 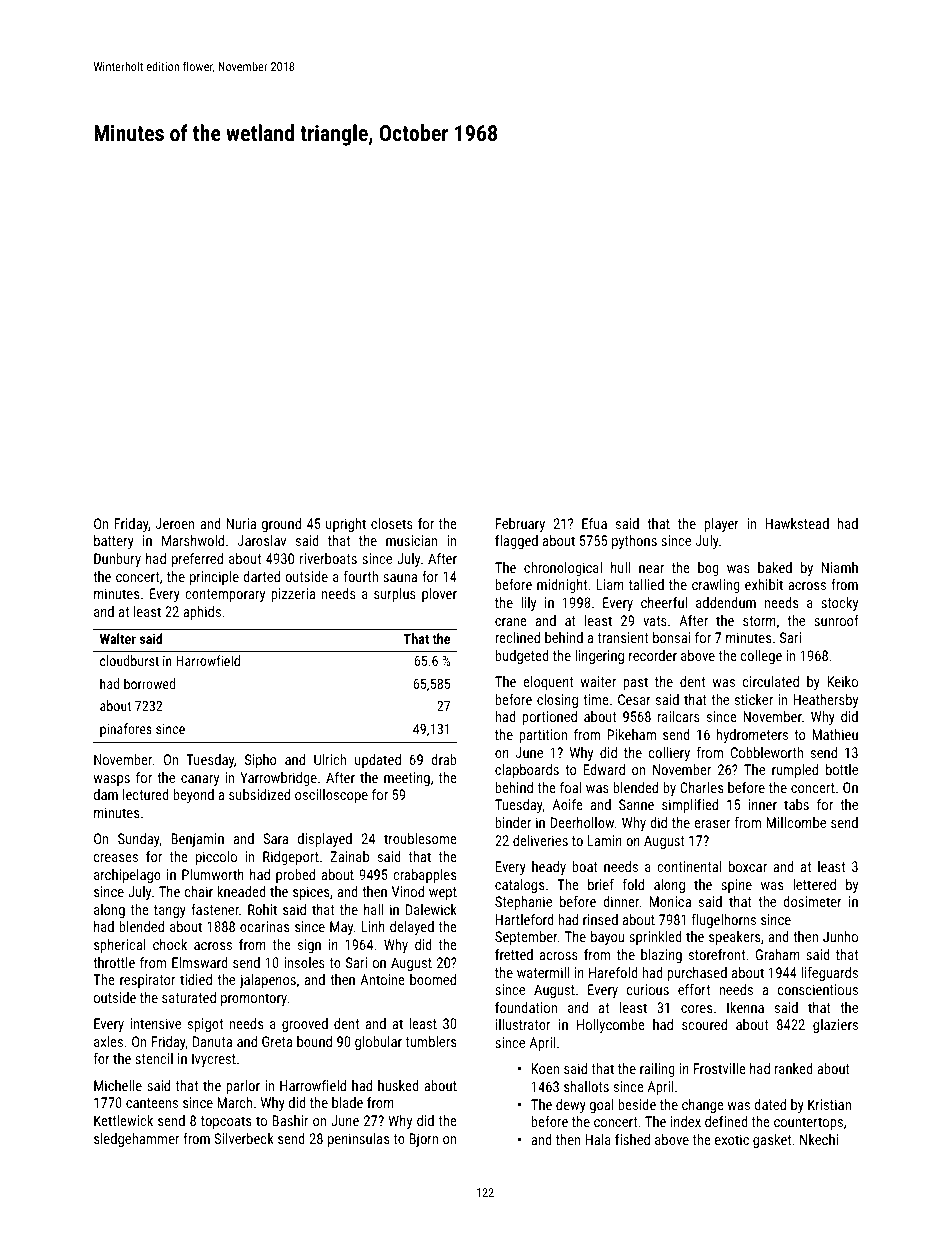 I want to click on drab, so click(x=444, y=759).
